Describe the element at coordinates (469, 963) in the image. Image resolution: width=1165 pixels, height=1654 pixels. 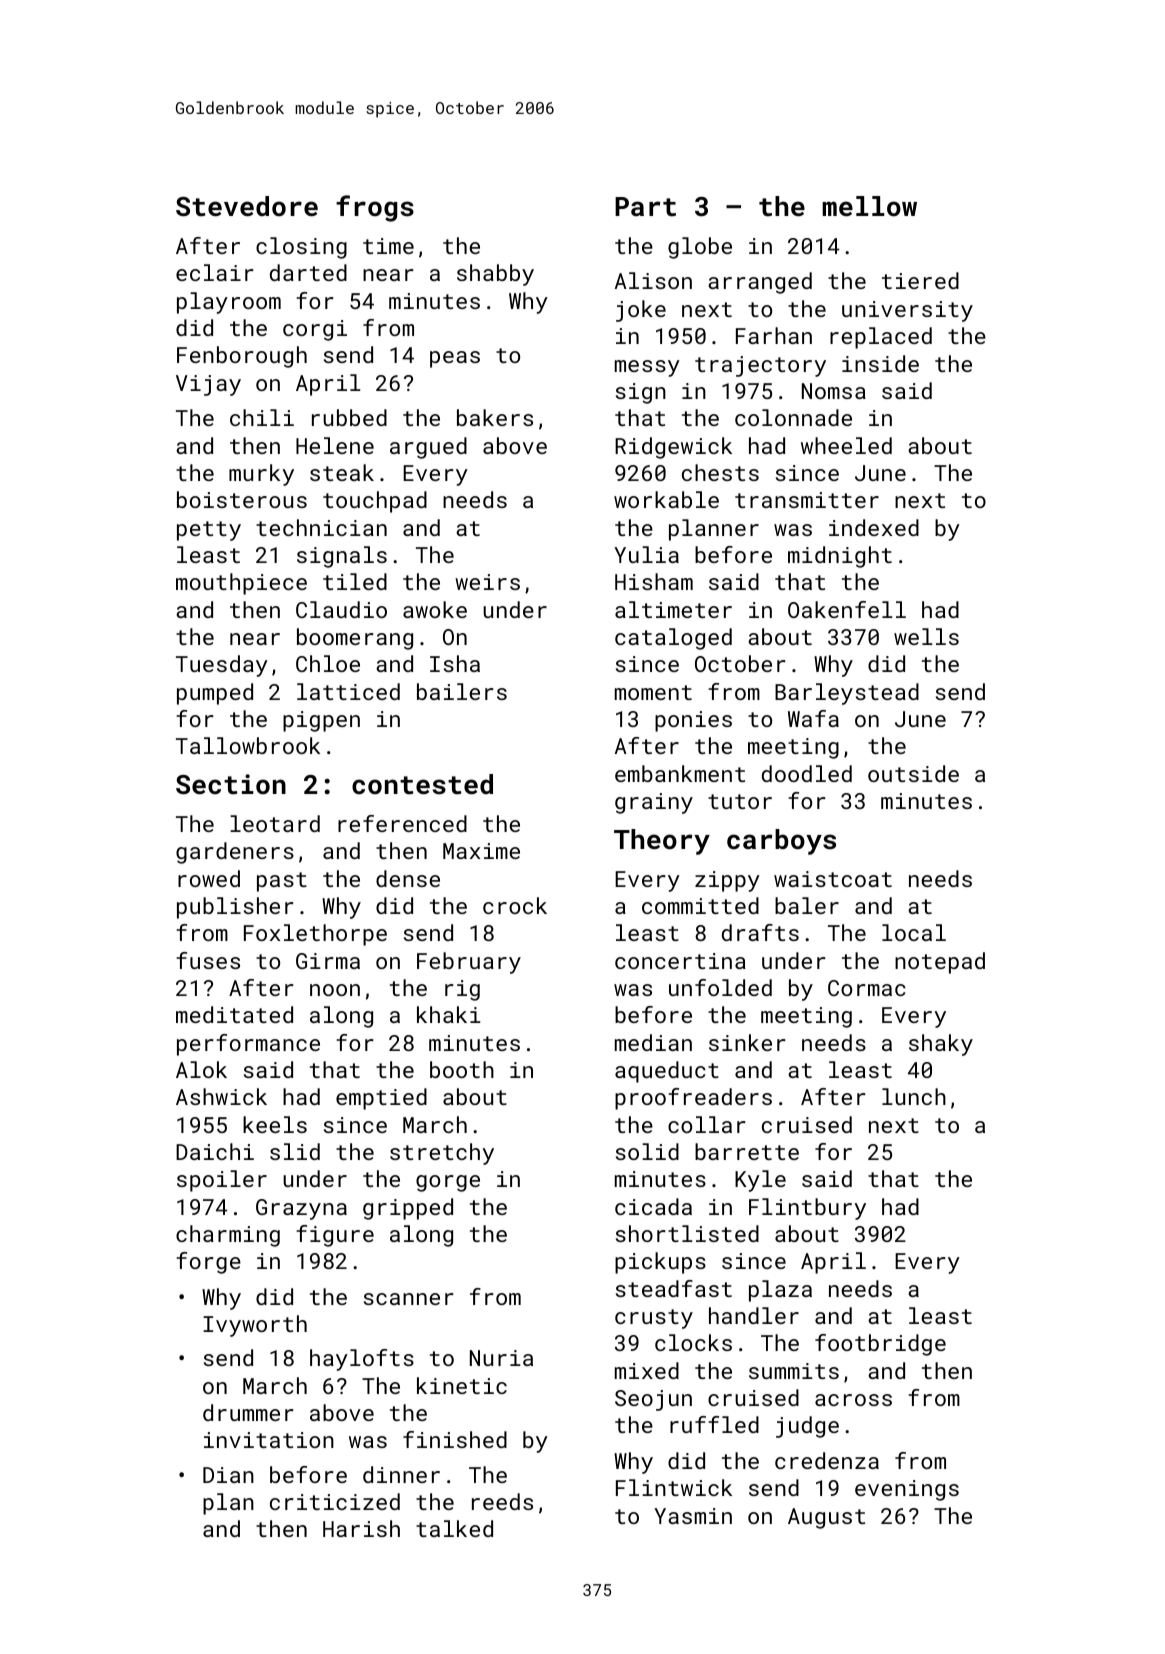
I see `February` at that location.
